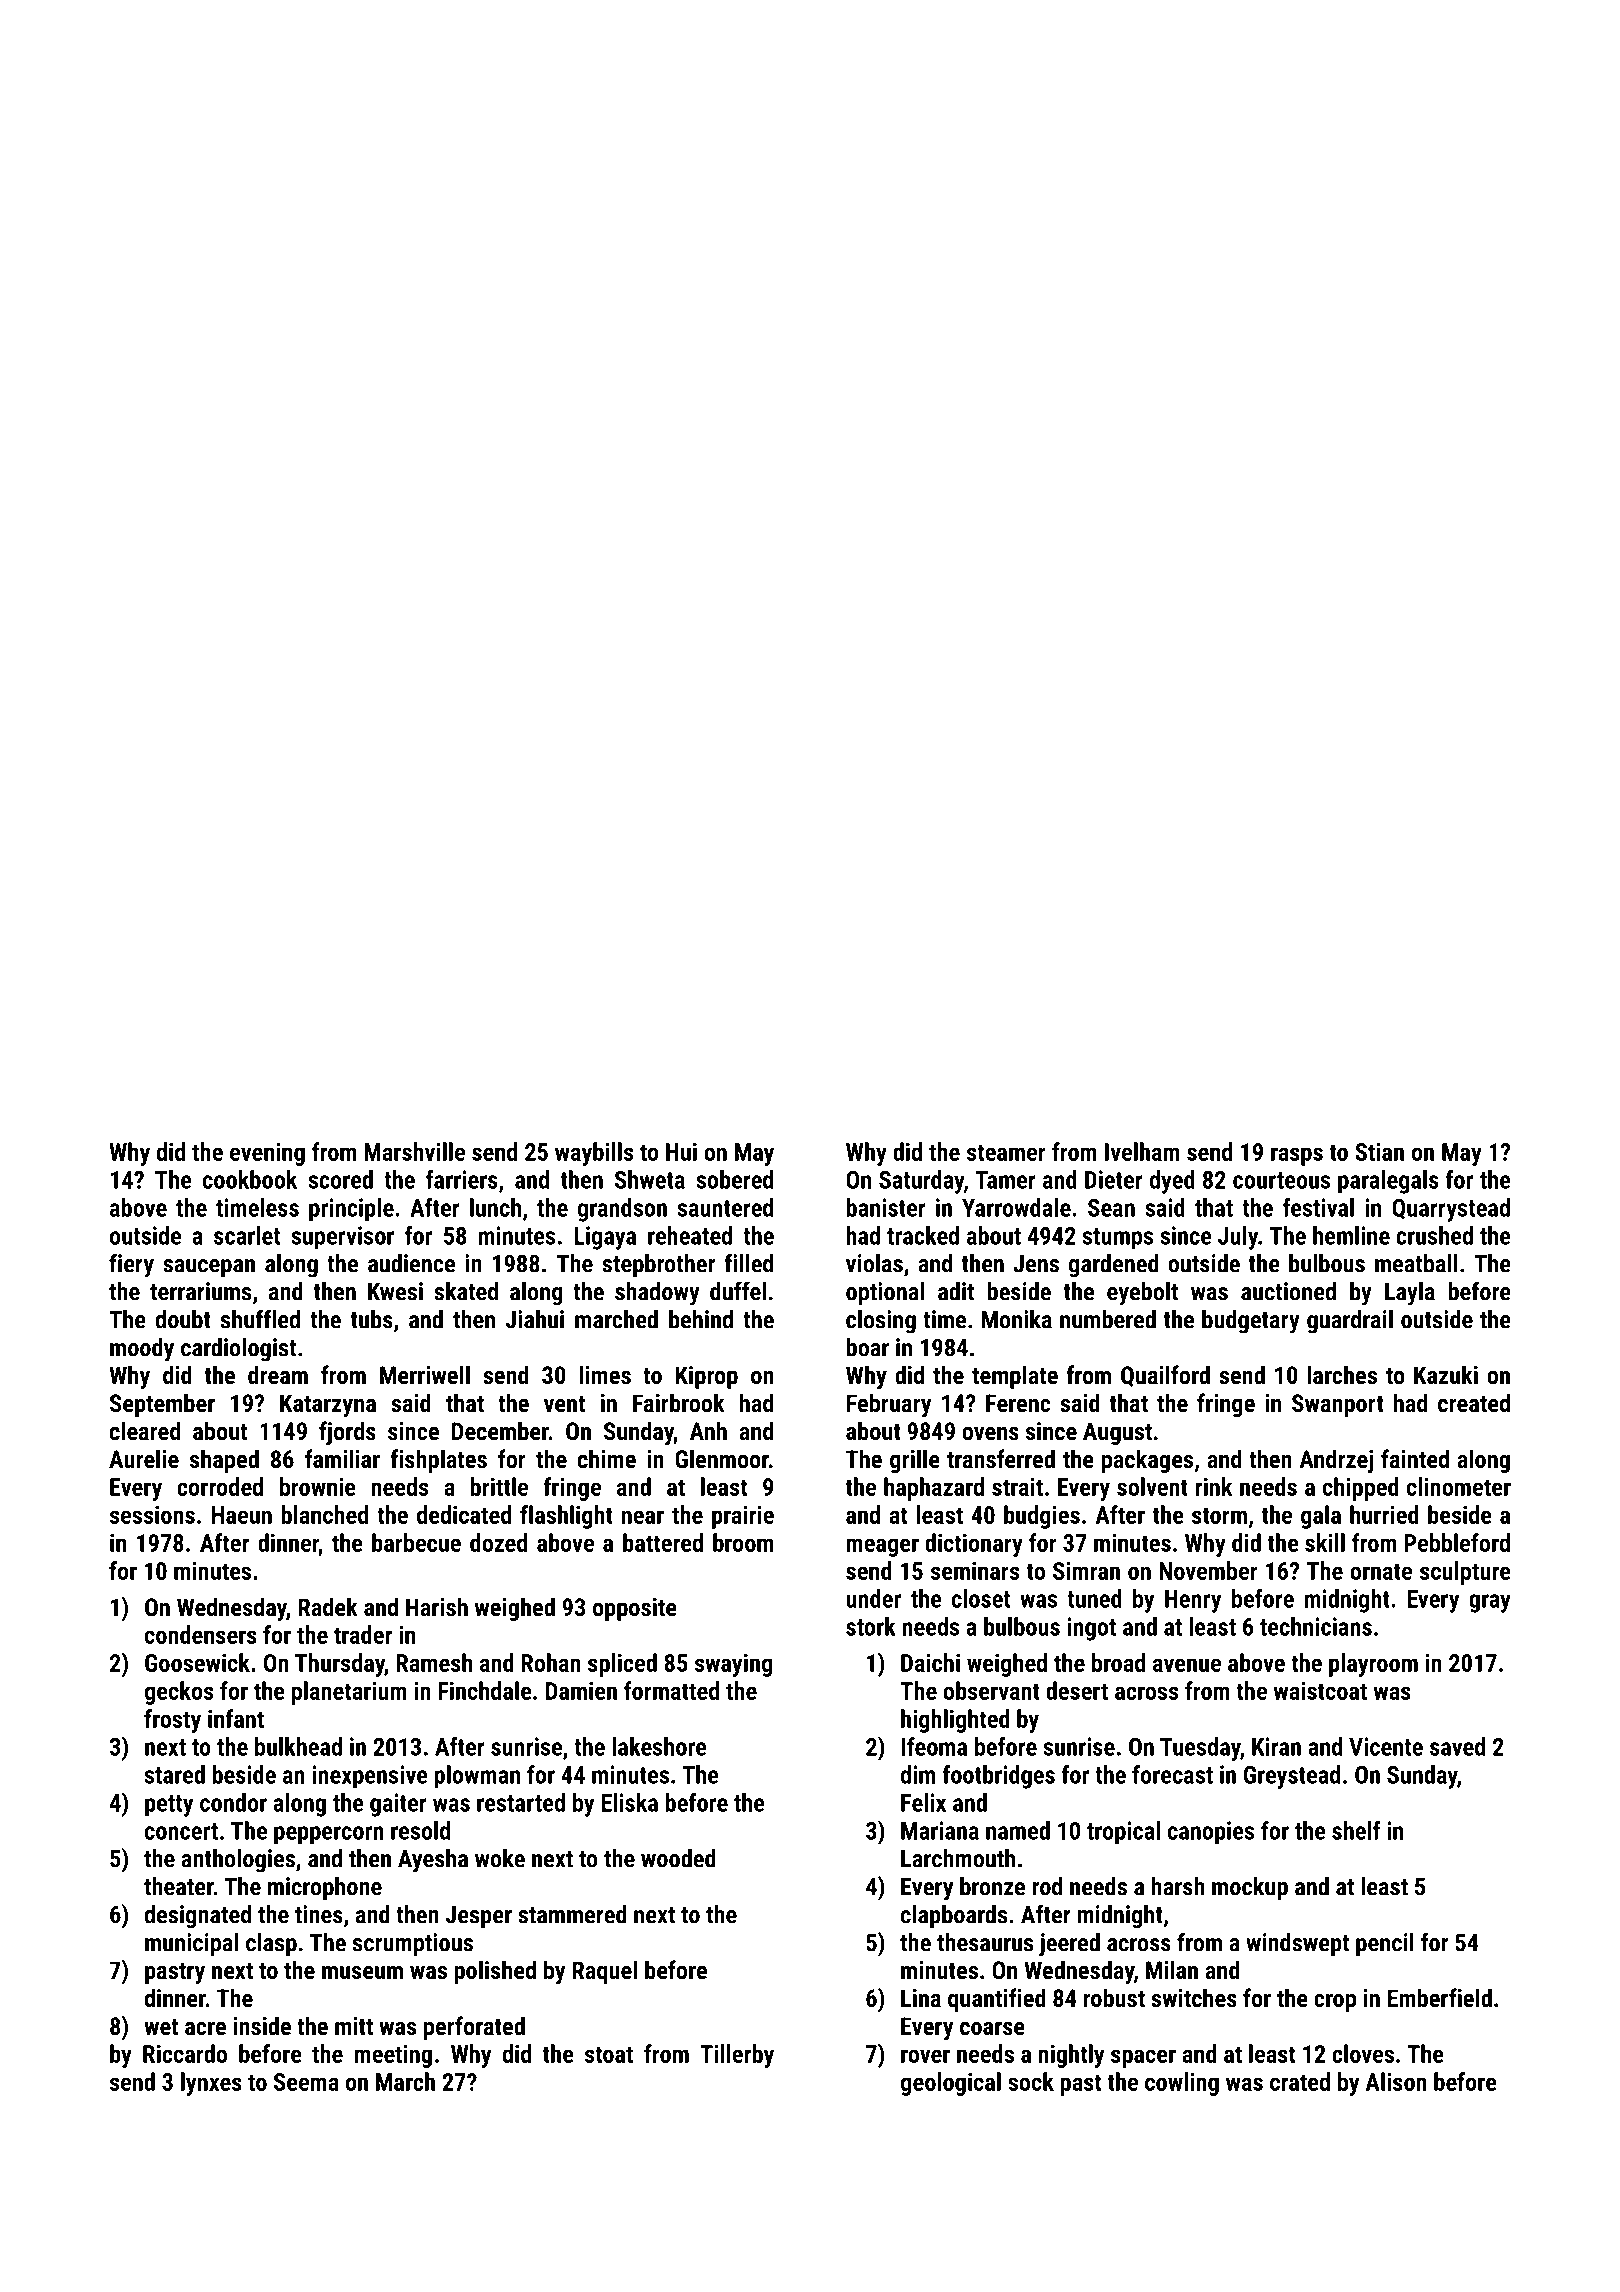  What do you see at coordinates (306, 2082) in the screenshot?
I see `Seema` at bounding box center [306, 2082].
